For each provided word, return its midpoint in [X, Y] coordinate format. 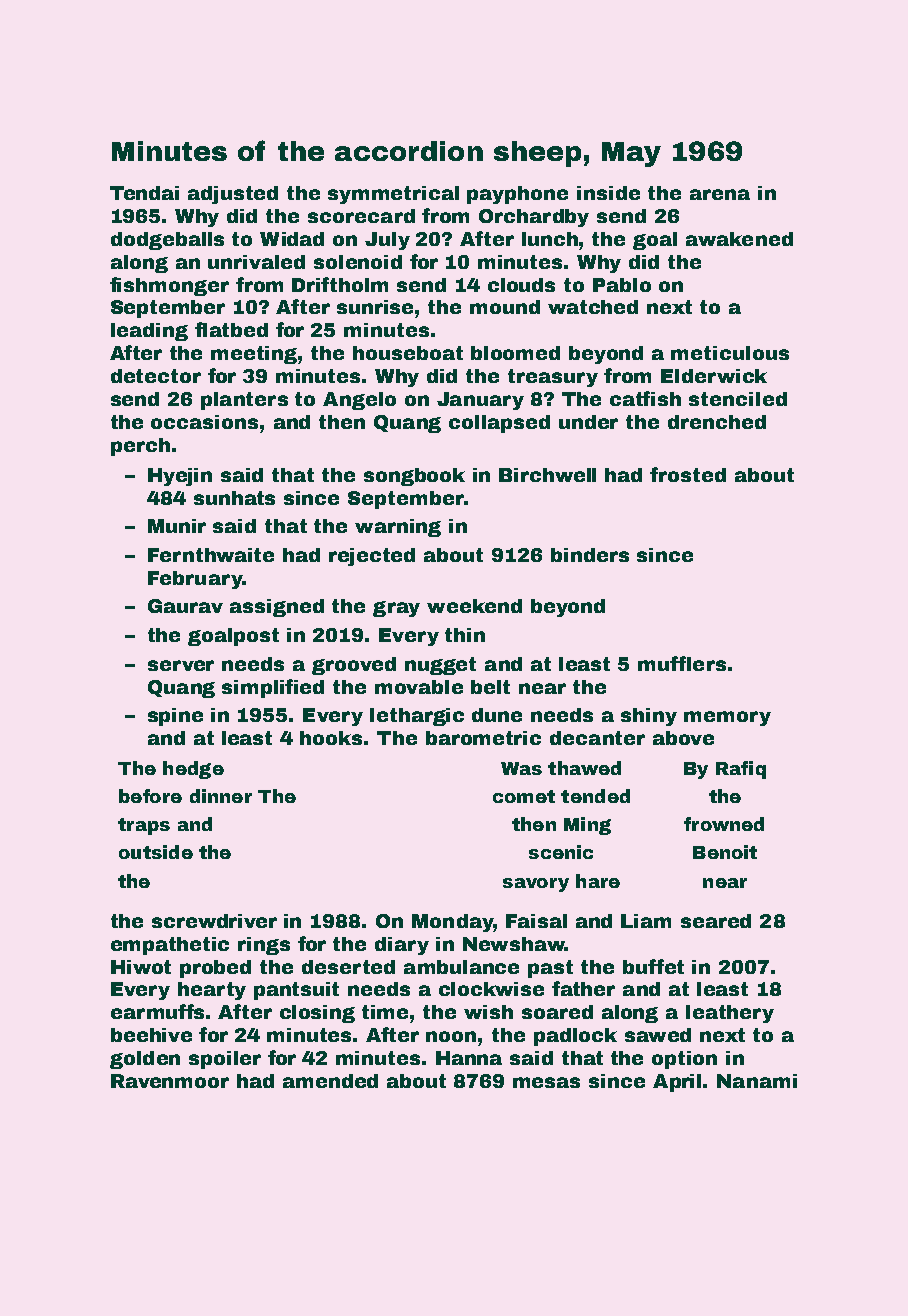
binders [590, 555]
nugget [440, 666]
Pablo [622, 285]
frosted [688, 474]
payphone [517, 195]
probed [215, 969]
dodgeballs [167, 241]
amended [330, 1081]
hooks [332, 738]
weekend [474, 606]
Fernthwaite [211, 555]
